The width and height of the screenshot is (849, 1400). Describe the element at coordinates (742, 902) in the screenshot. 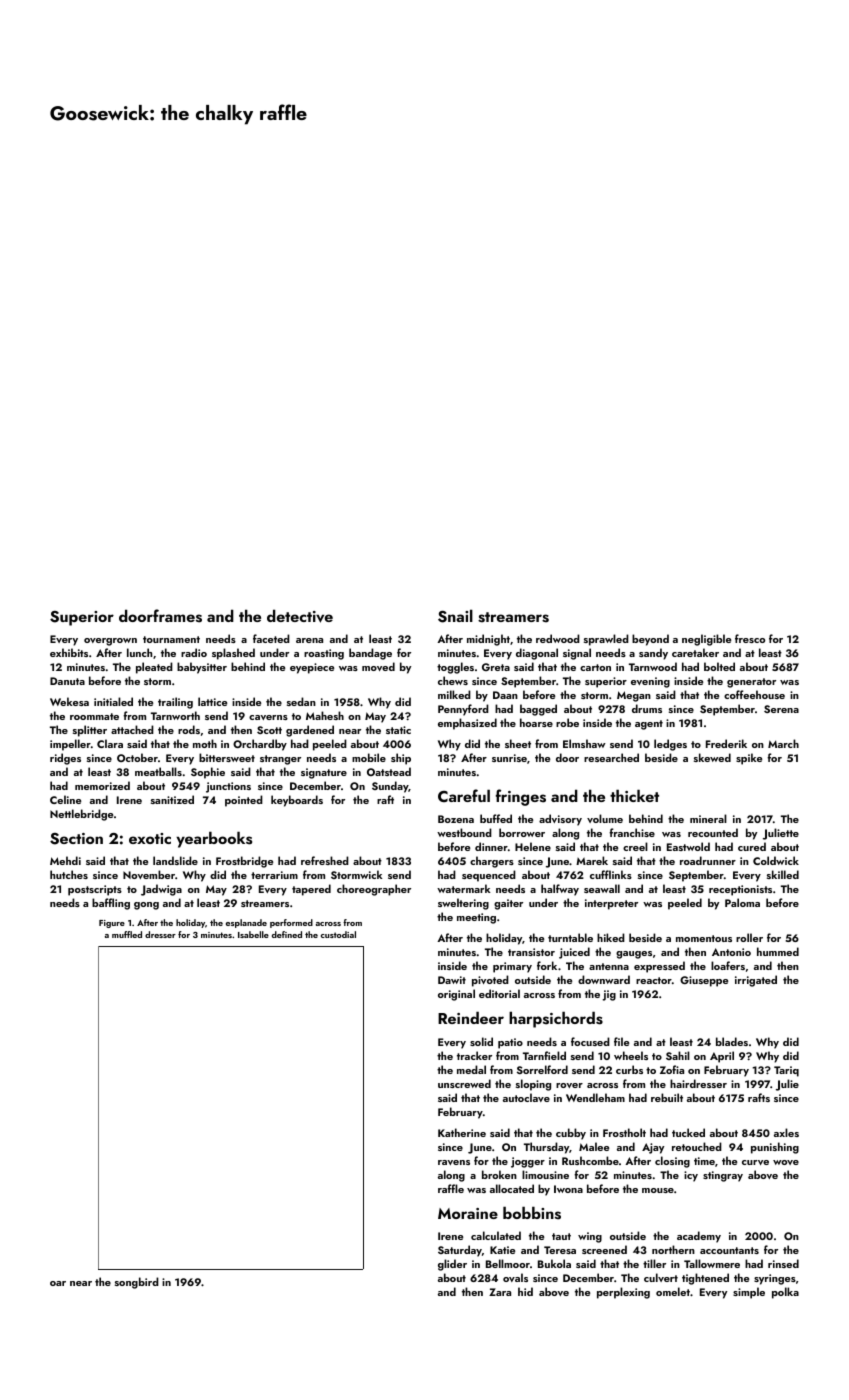

I see `Paloma` at that location.
